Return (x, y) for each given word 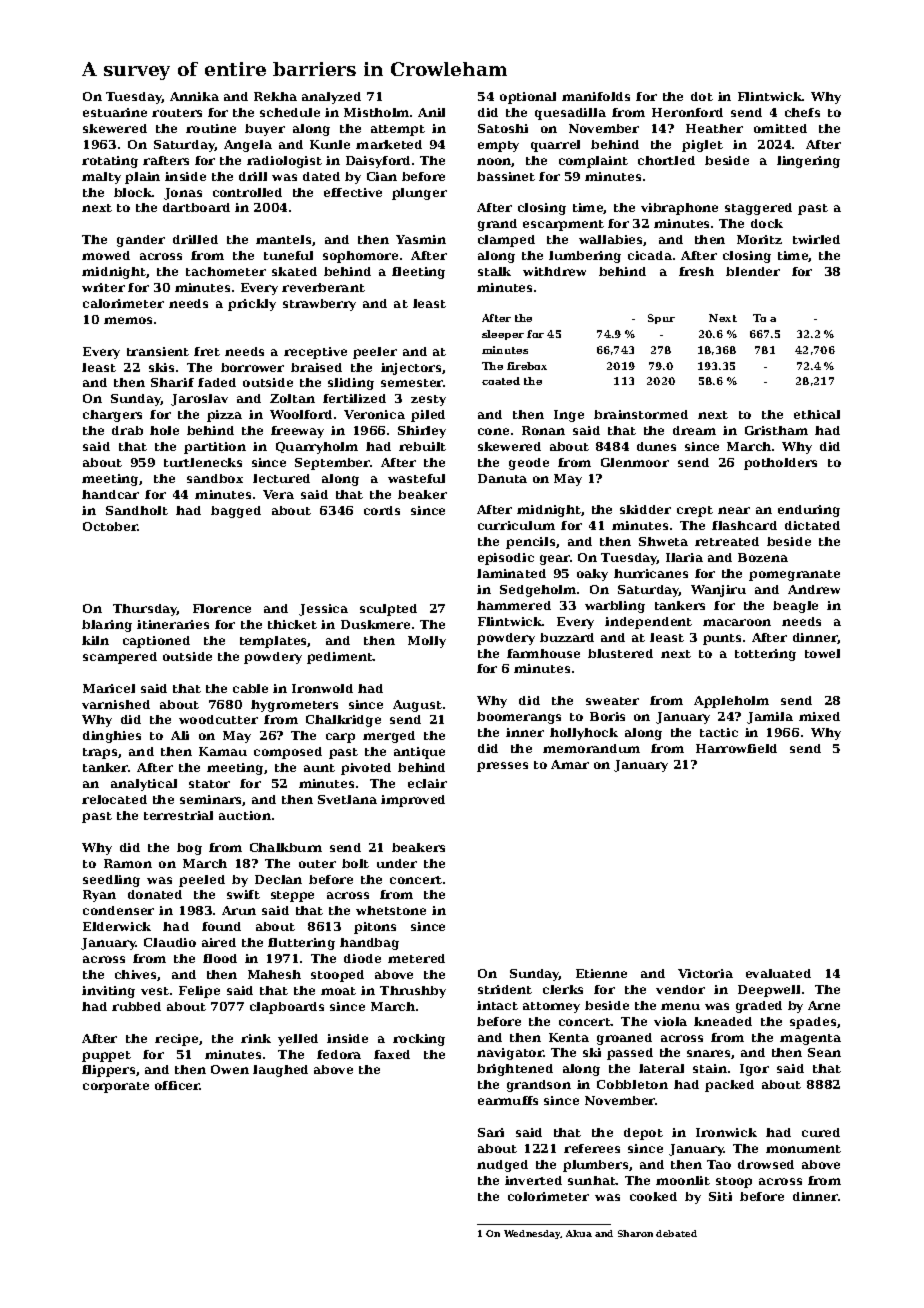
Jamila (770, 718)
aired (219, 942)
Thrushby (413, 992)
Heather (714, 128)
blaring (107, 626)
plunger (419, 194)
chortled (666, 160)
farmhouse (543, 653)
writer (103, 287)
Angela (248, 146)
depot (643, 1134)
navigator (510, 1054)
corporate (116, 1087)
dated (321, 176)
